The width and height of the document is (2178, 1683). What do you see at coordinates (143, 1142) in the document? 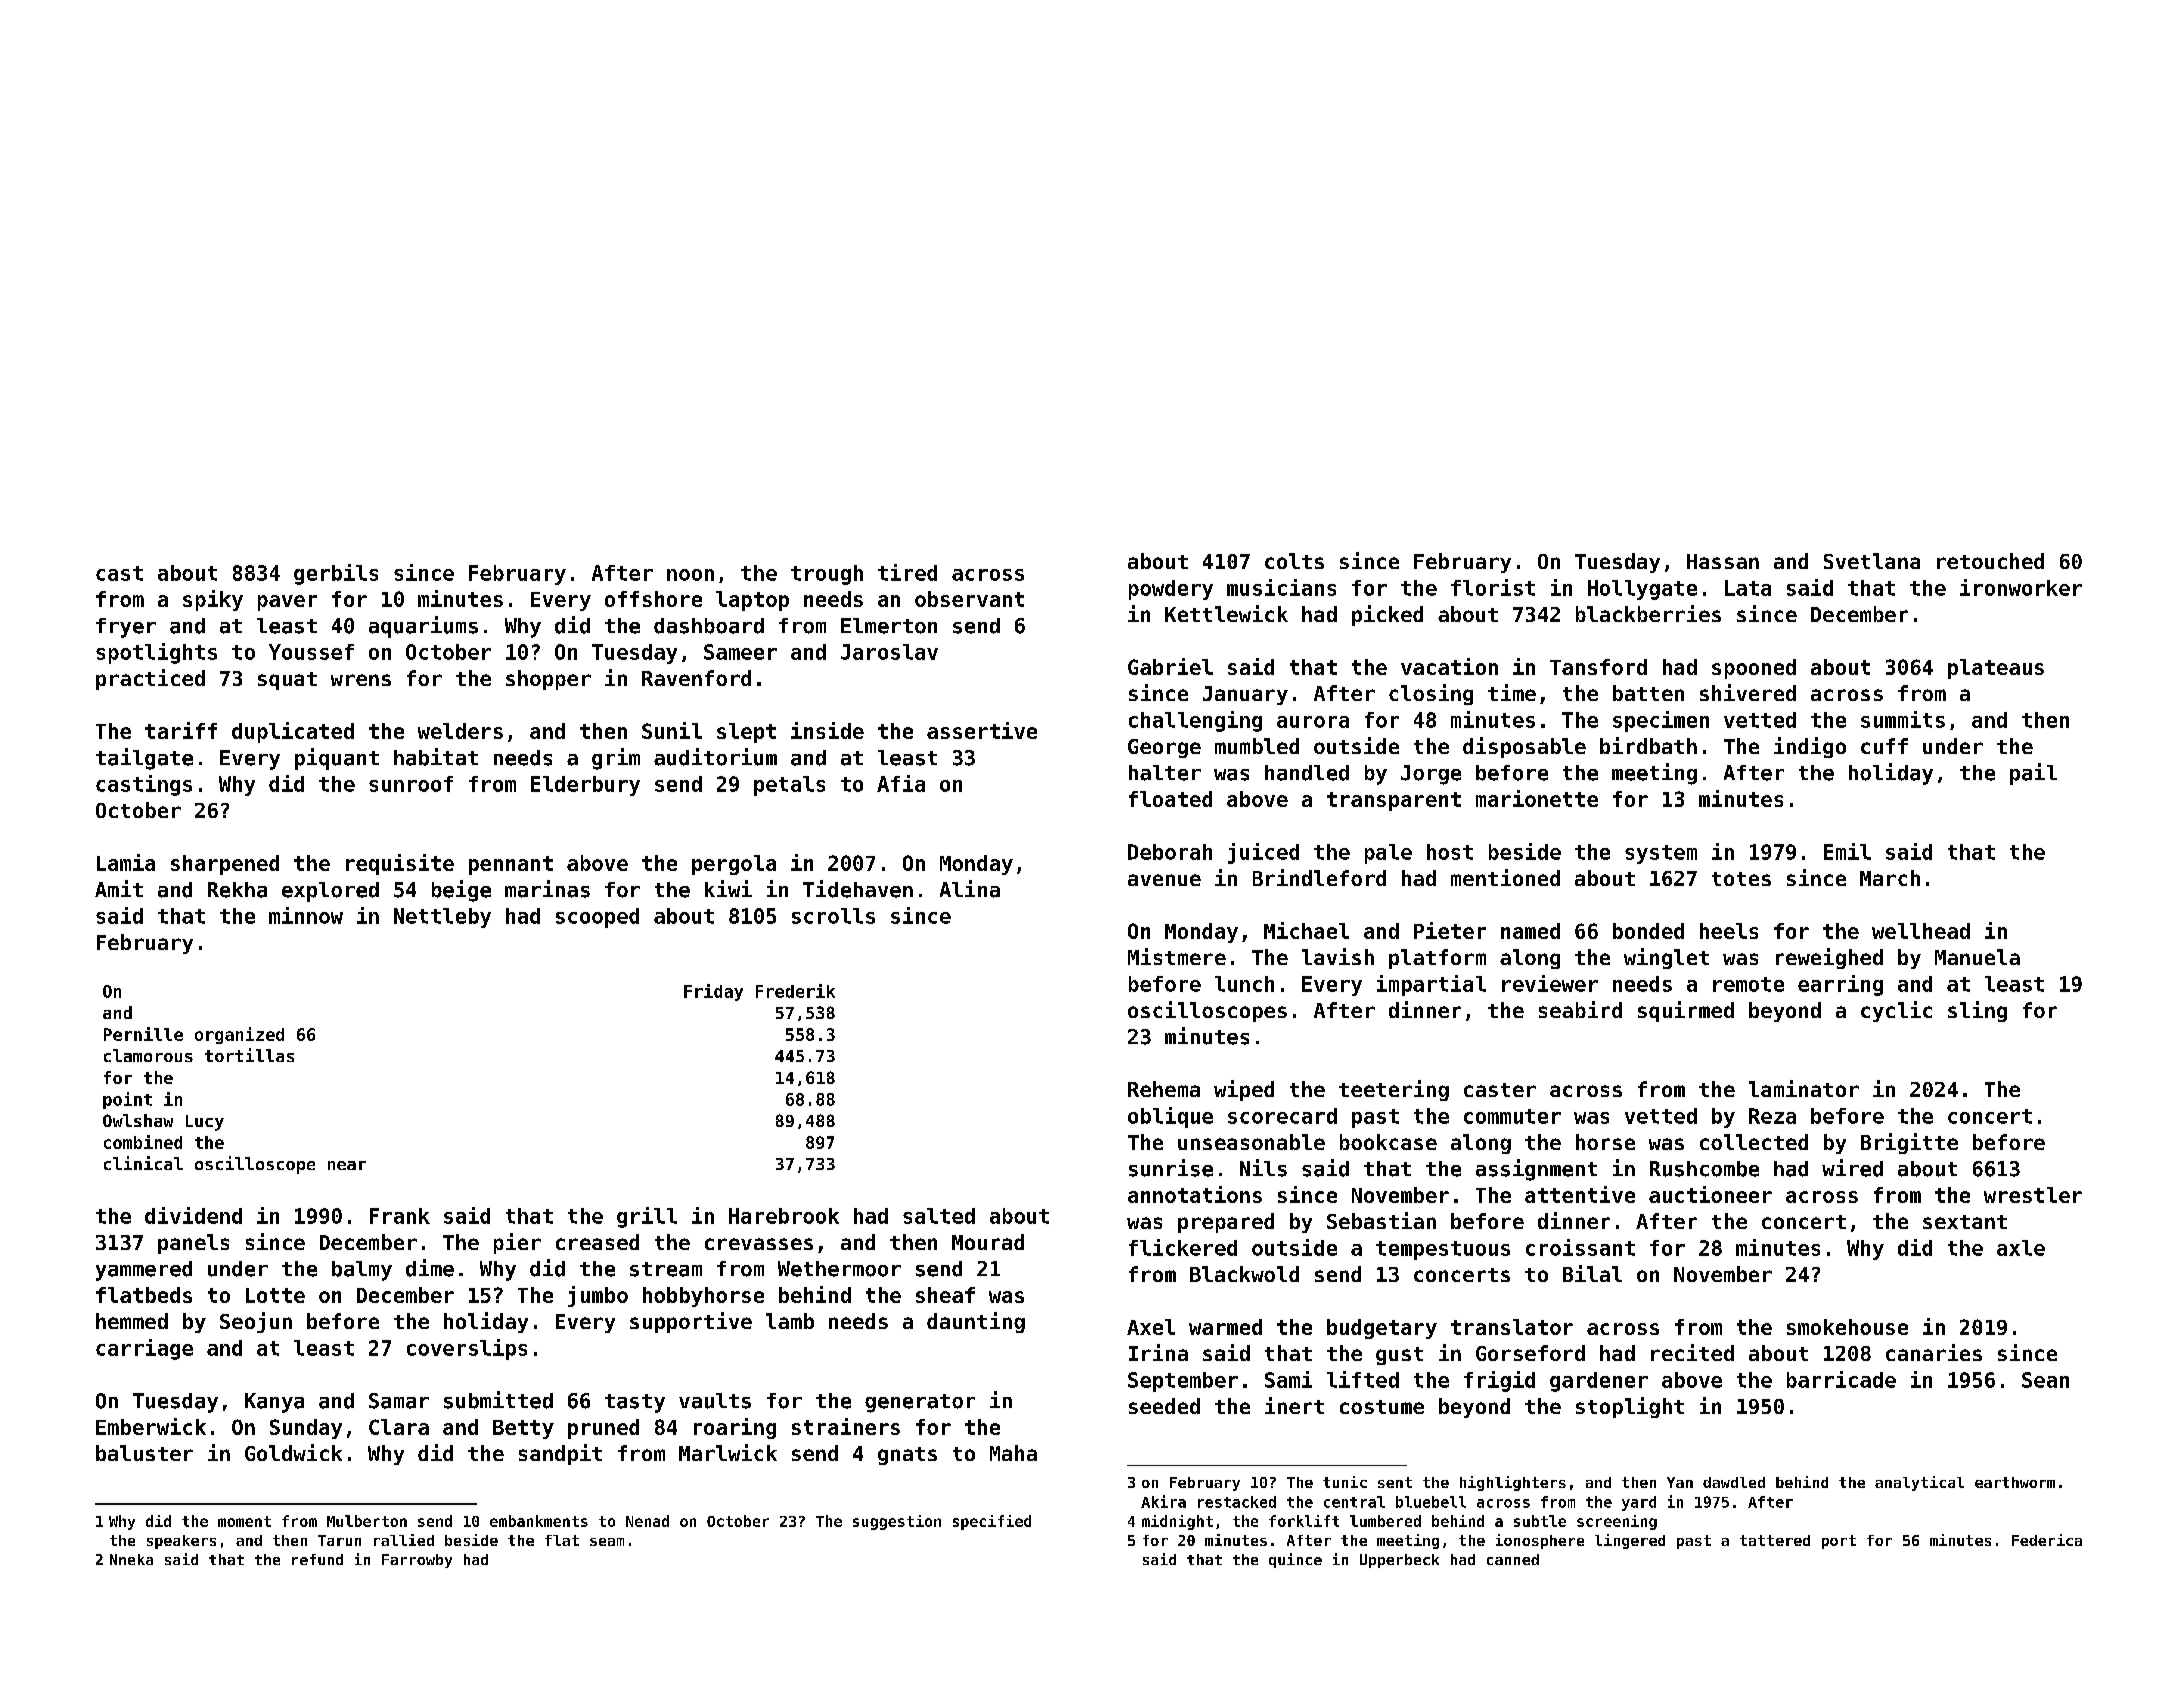
I see `combined` at bounding box center [143, 1142].
